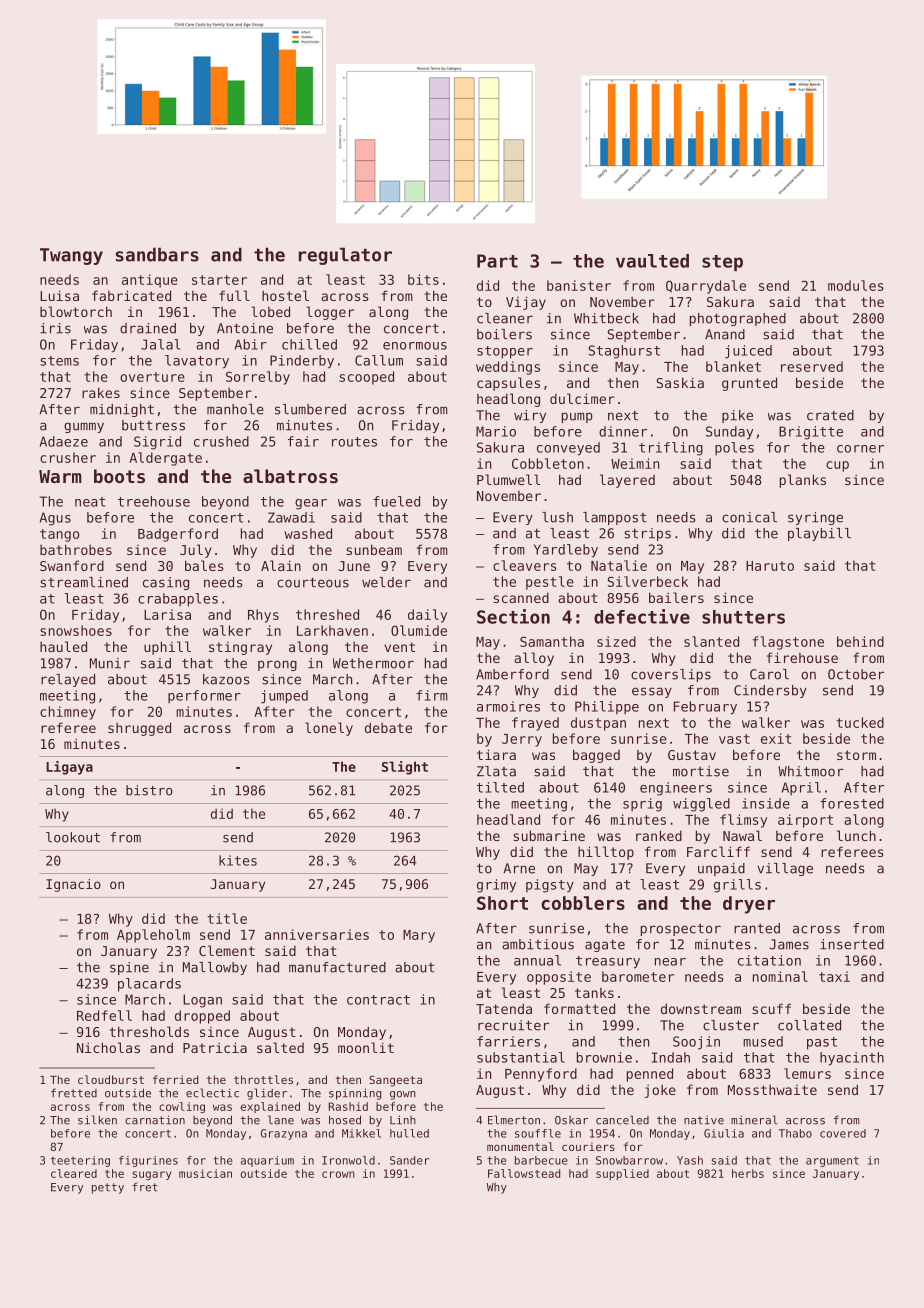 The image size is (924, 1308). I want to click on banister, so click(579, 285).
